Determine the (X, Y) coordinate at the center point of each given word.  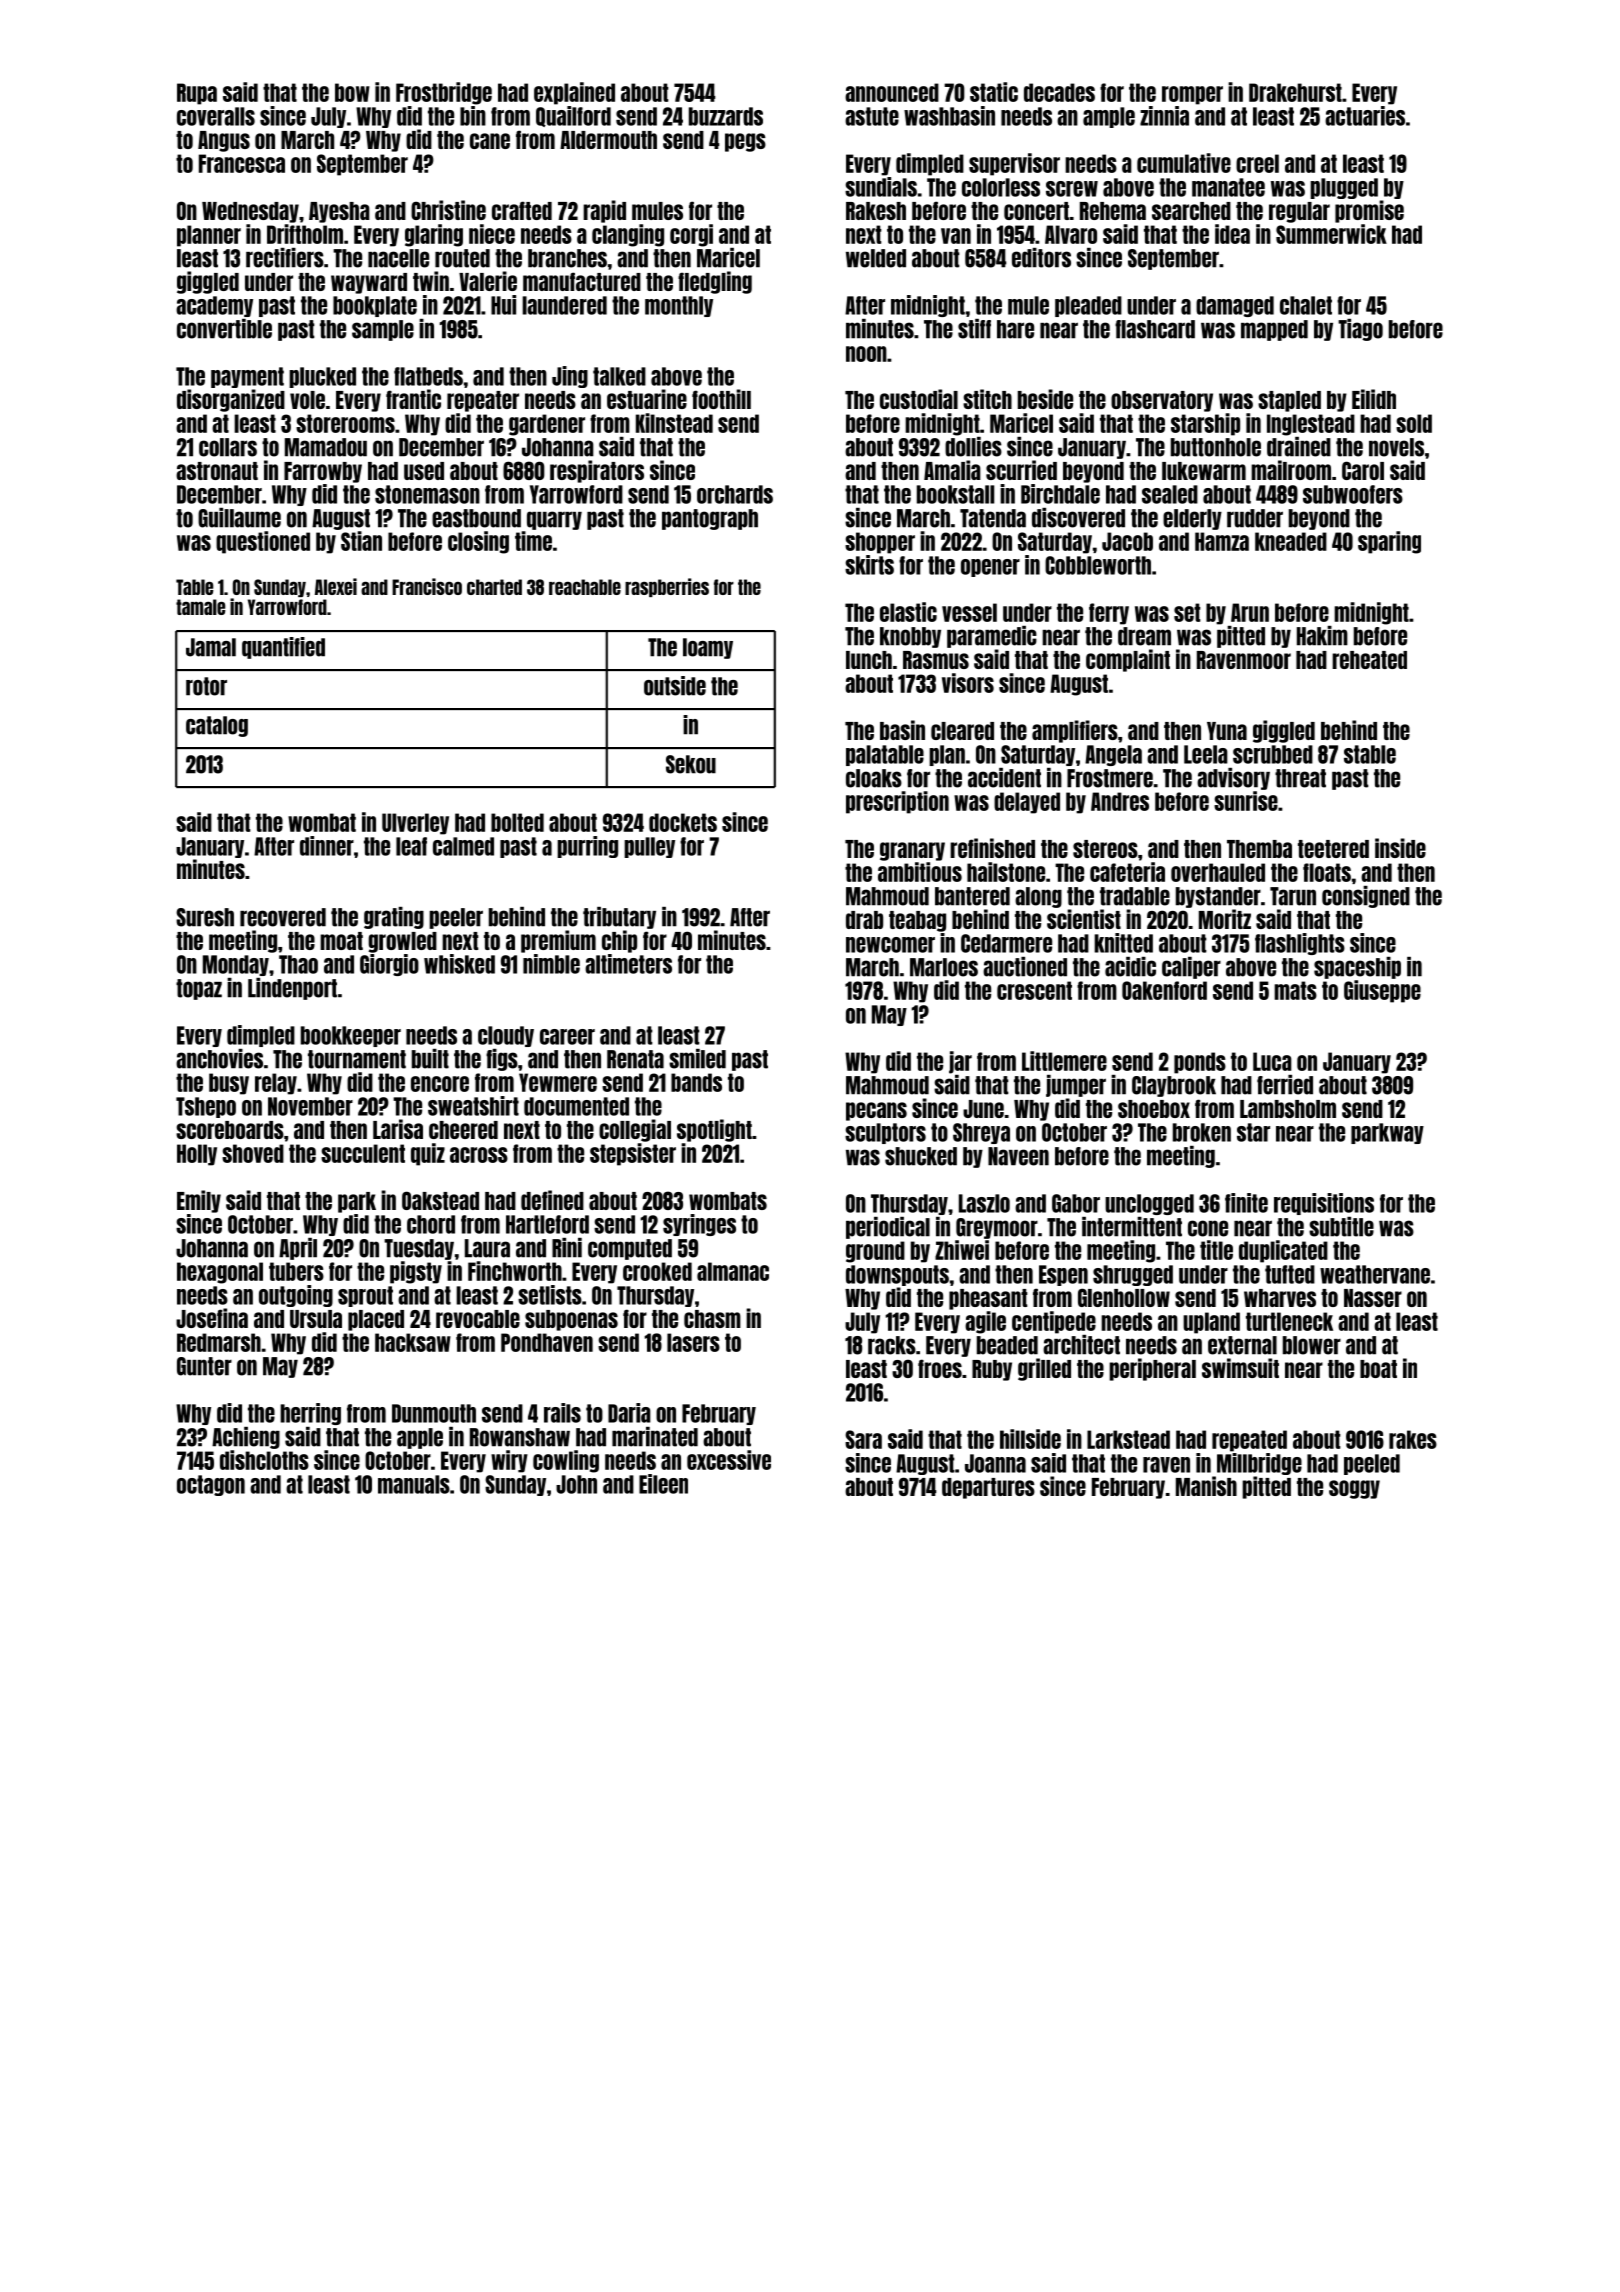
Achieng (246, 1438)
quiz (428, 1154)
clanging (628, 235)
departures (988, 1488)
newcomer (890, 945)
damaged (1235, 306)
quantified (283, 648)
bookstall (955, 494)
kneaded (1291, 541)
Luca (1272, 1061)
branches (567, 258)
